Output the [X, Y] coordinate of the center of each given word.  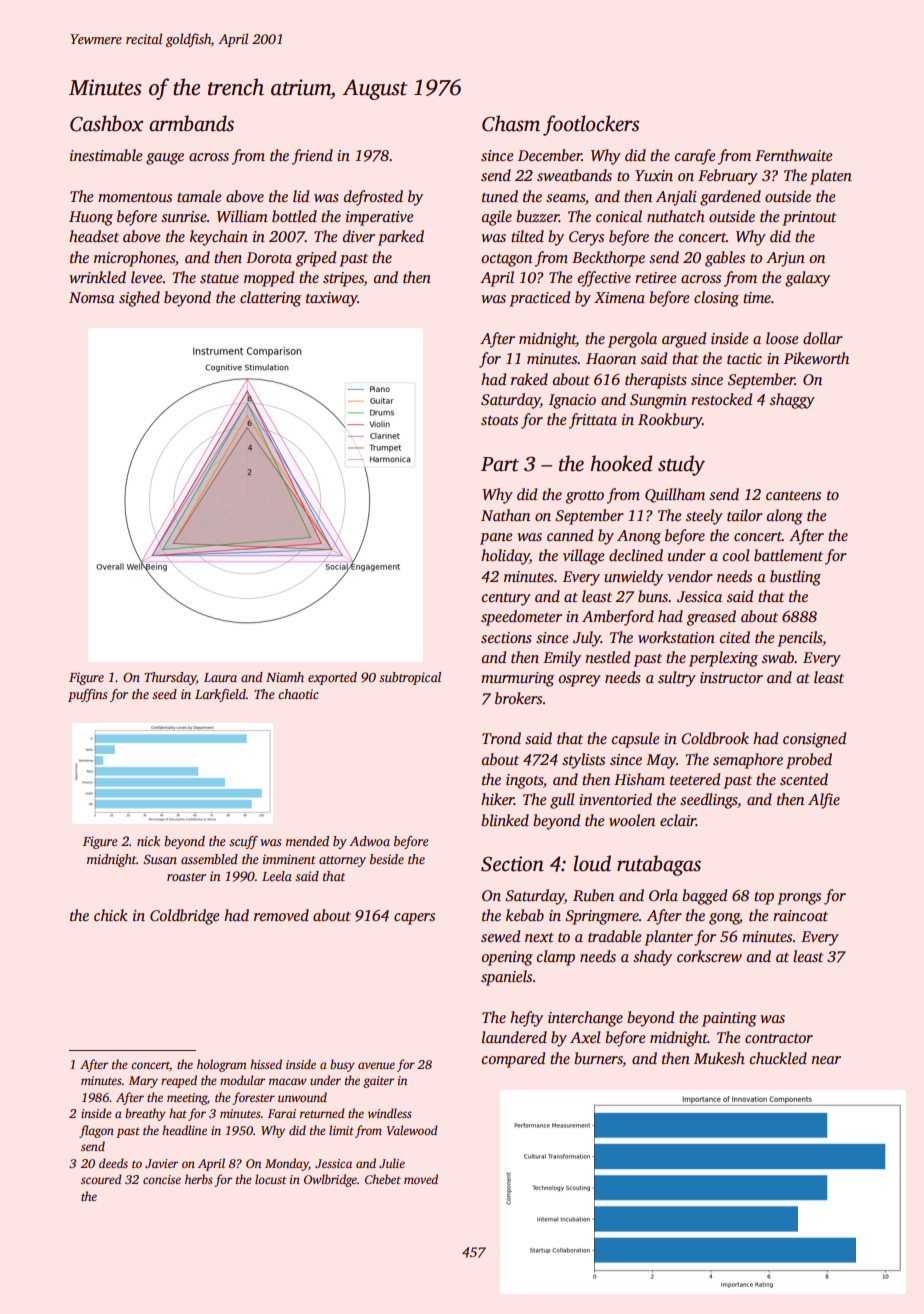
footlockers [591, 125]
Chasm [511, 123]
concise [162, 1179]
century [506, 599]
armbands [191, 123]
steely [704, 517]
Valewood [412, 1130]
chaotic [298, 694]
